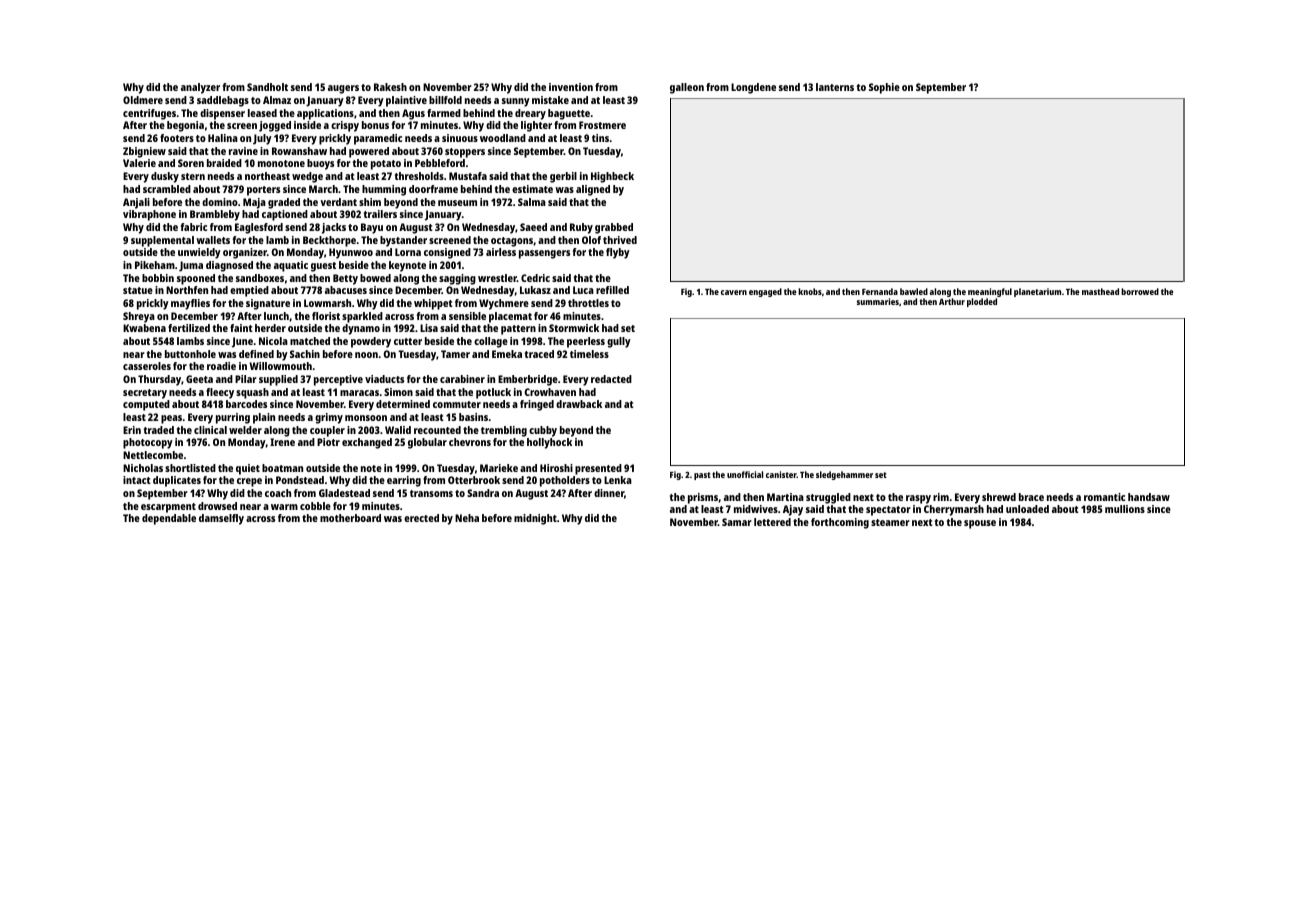 This screenshot has width=1308, height=924. I want to click on clinical, so click(210, 430).
